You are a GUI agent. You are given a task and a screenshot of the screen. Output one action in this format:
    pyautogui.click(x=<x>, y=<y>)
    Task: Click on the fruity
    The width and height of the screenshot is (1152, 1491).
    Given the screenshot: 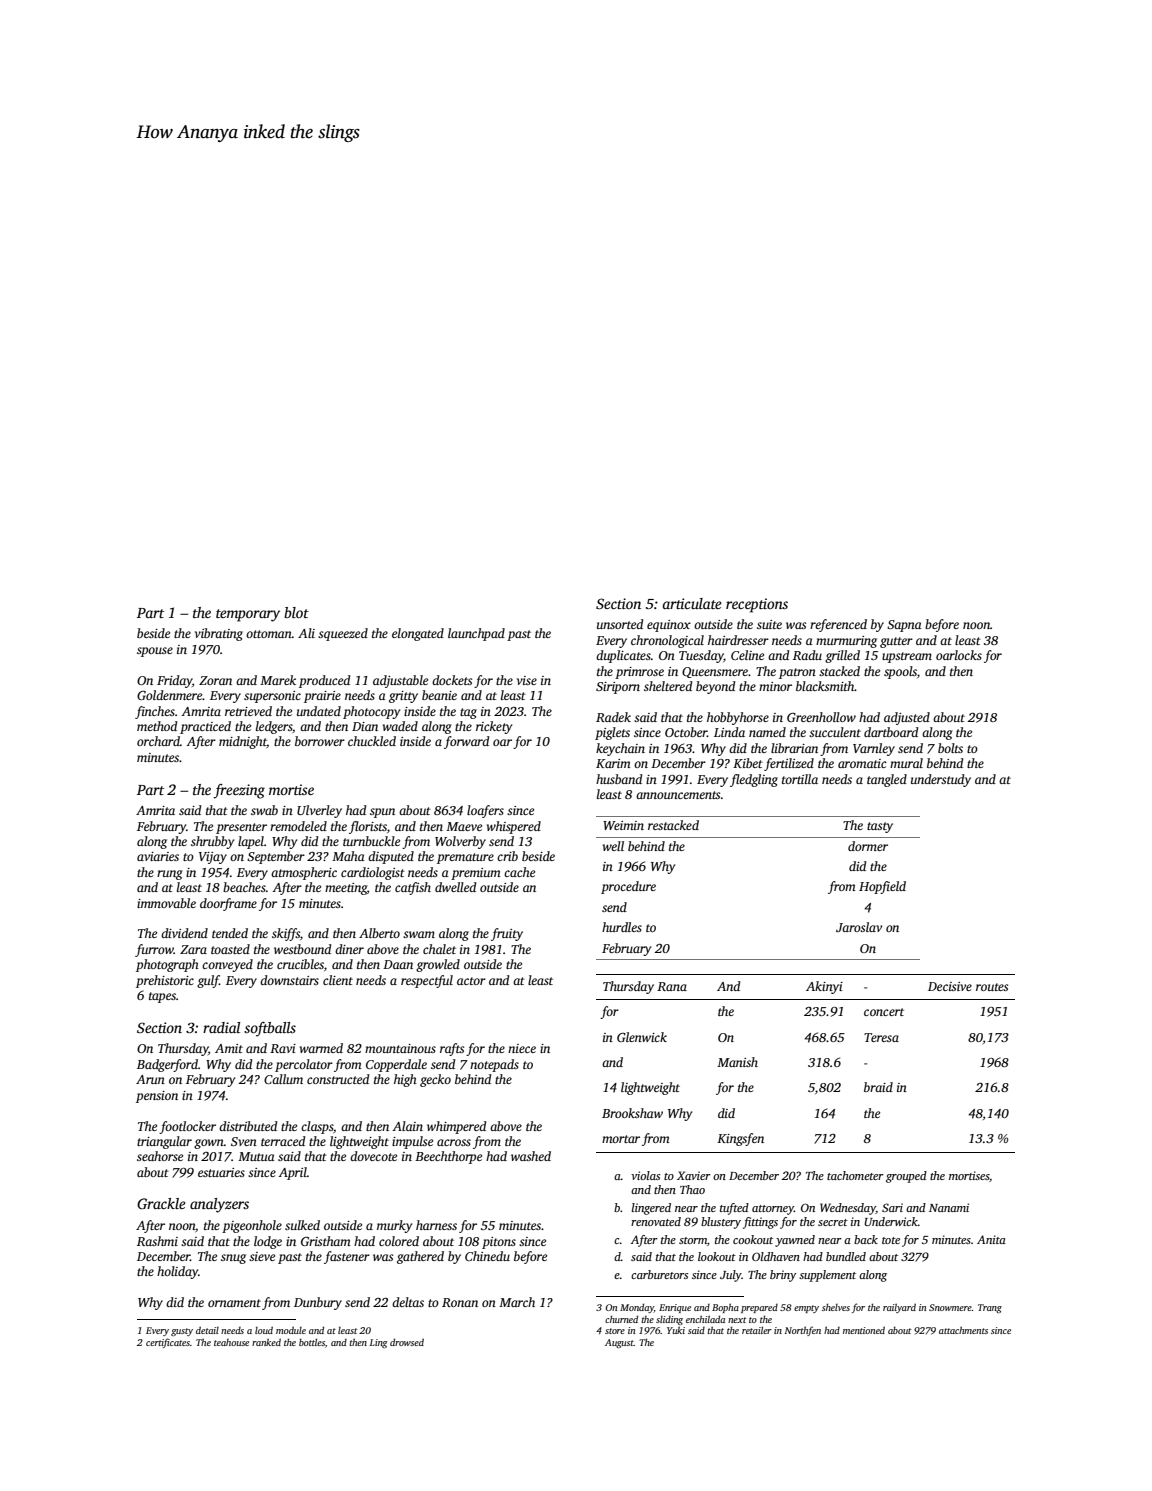 What is the action you would take?
    pyautogui.click(x=507, y=934)
